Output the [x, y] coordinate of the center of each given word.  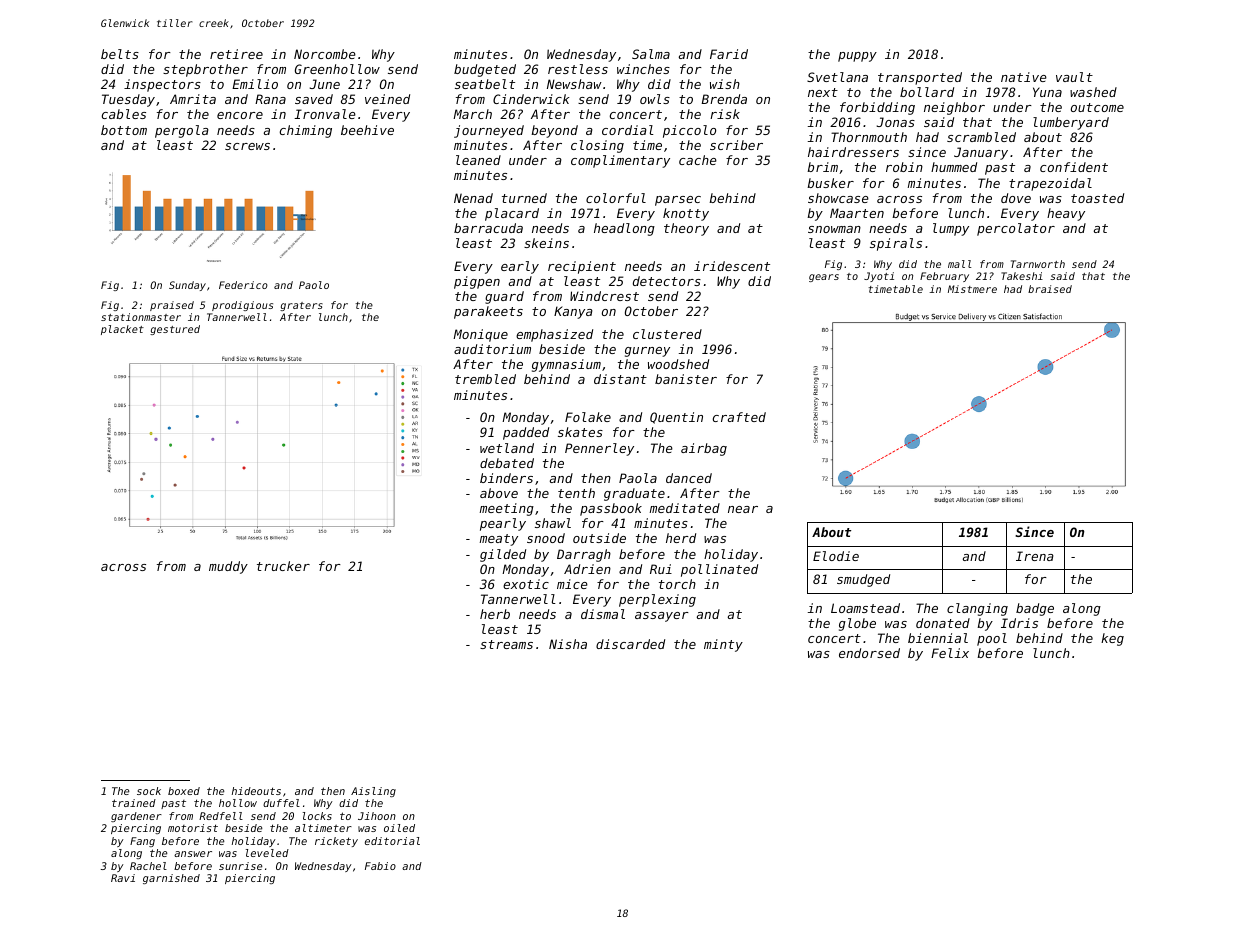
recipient [582, 267]
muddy [228, 567]
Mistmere [972, 289]
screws [247, 146]
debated [507, 463]
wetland [507, 448]
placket [122, 330]
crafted [739, 417]
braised [1050, 289]
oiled [399, 828]
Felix [950, 653]
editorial [392, 841]
